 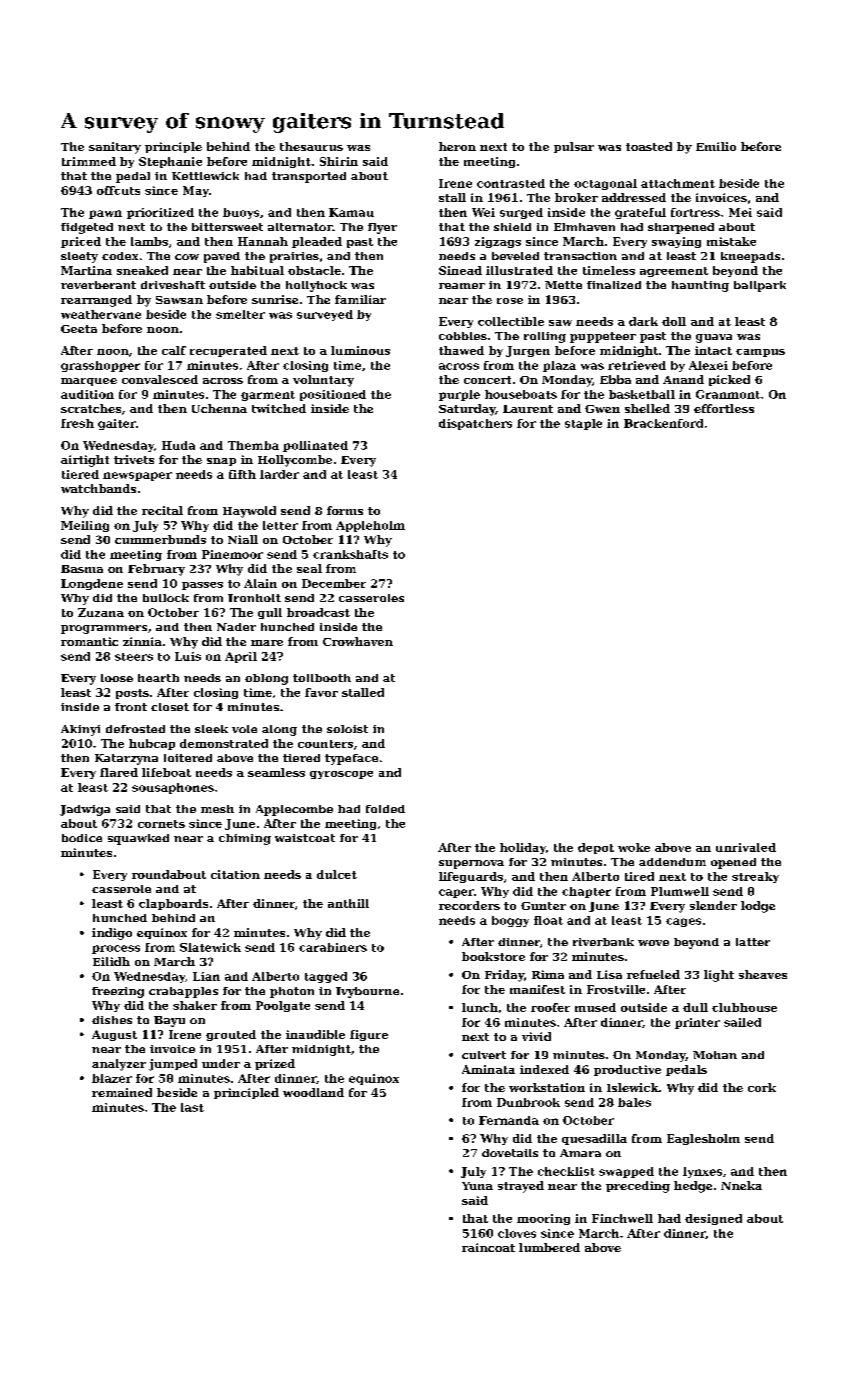 I want to click on last, so click(x=192, y=1107).
